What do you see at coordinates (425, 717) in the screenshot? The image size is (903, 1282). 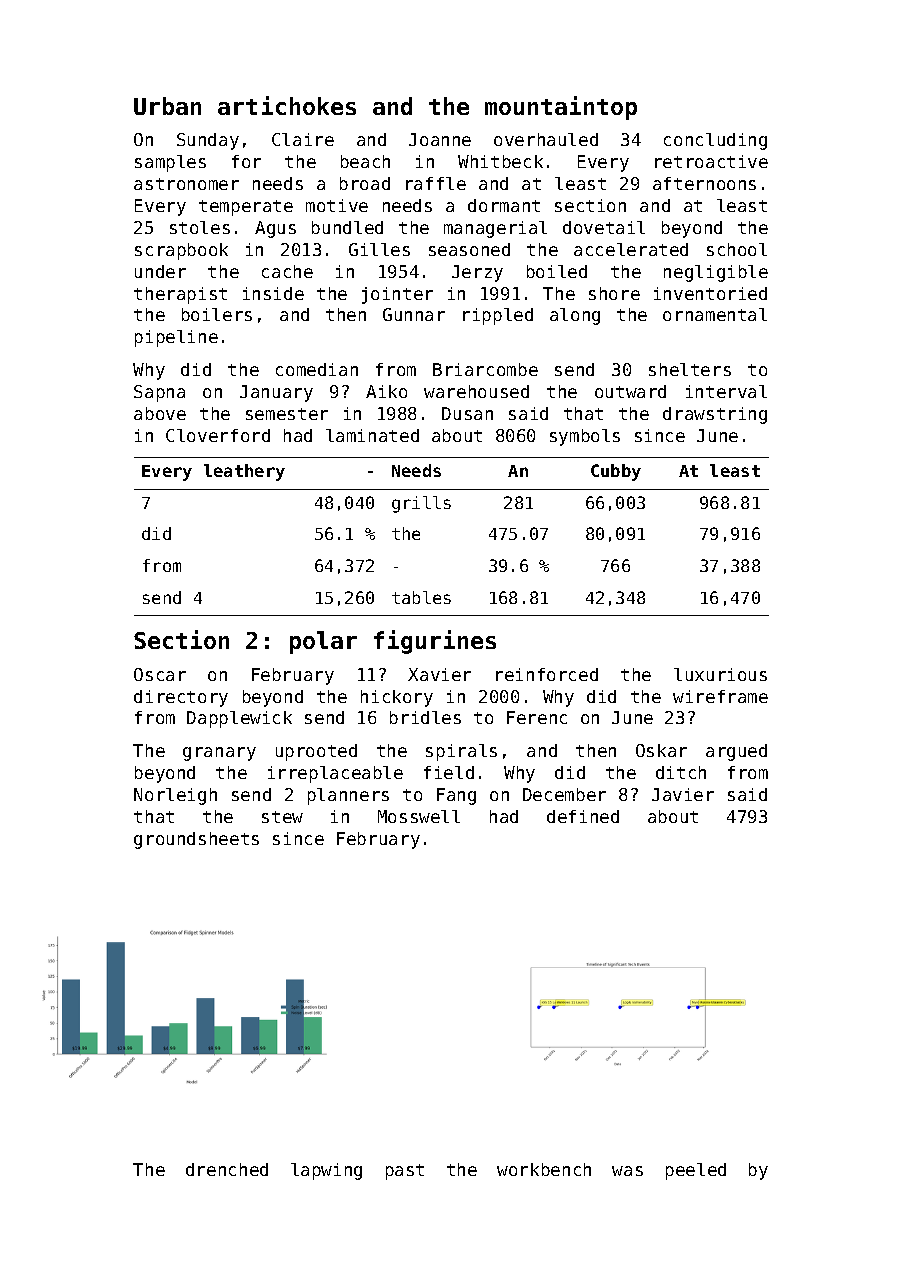 I see `bridles` at bounding box center [425, 717].
